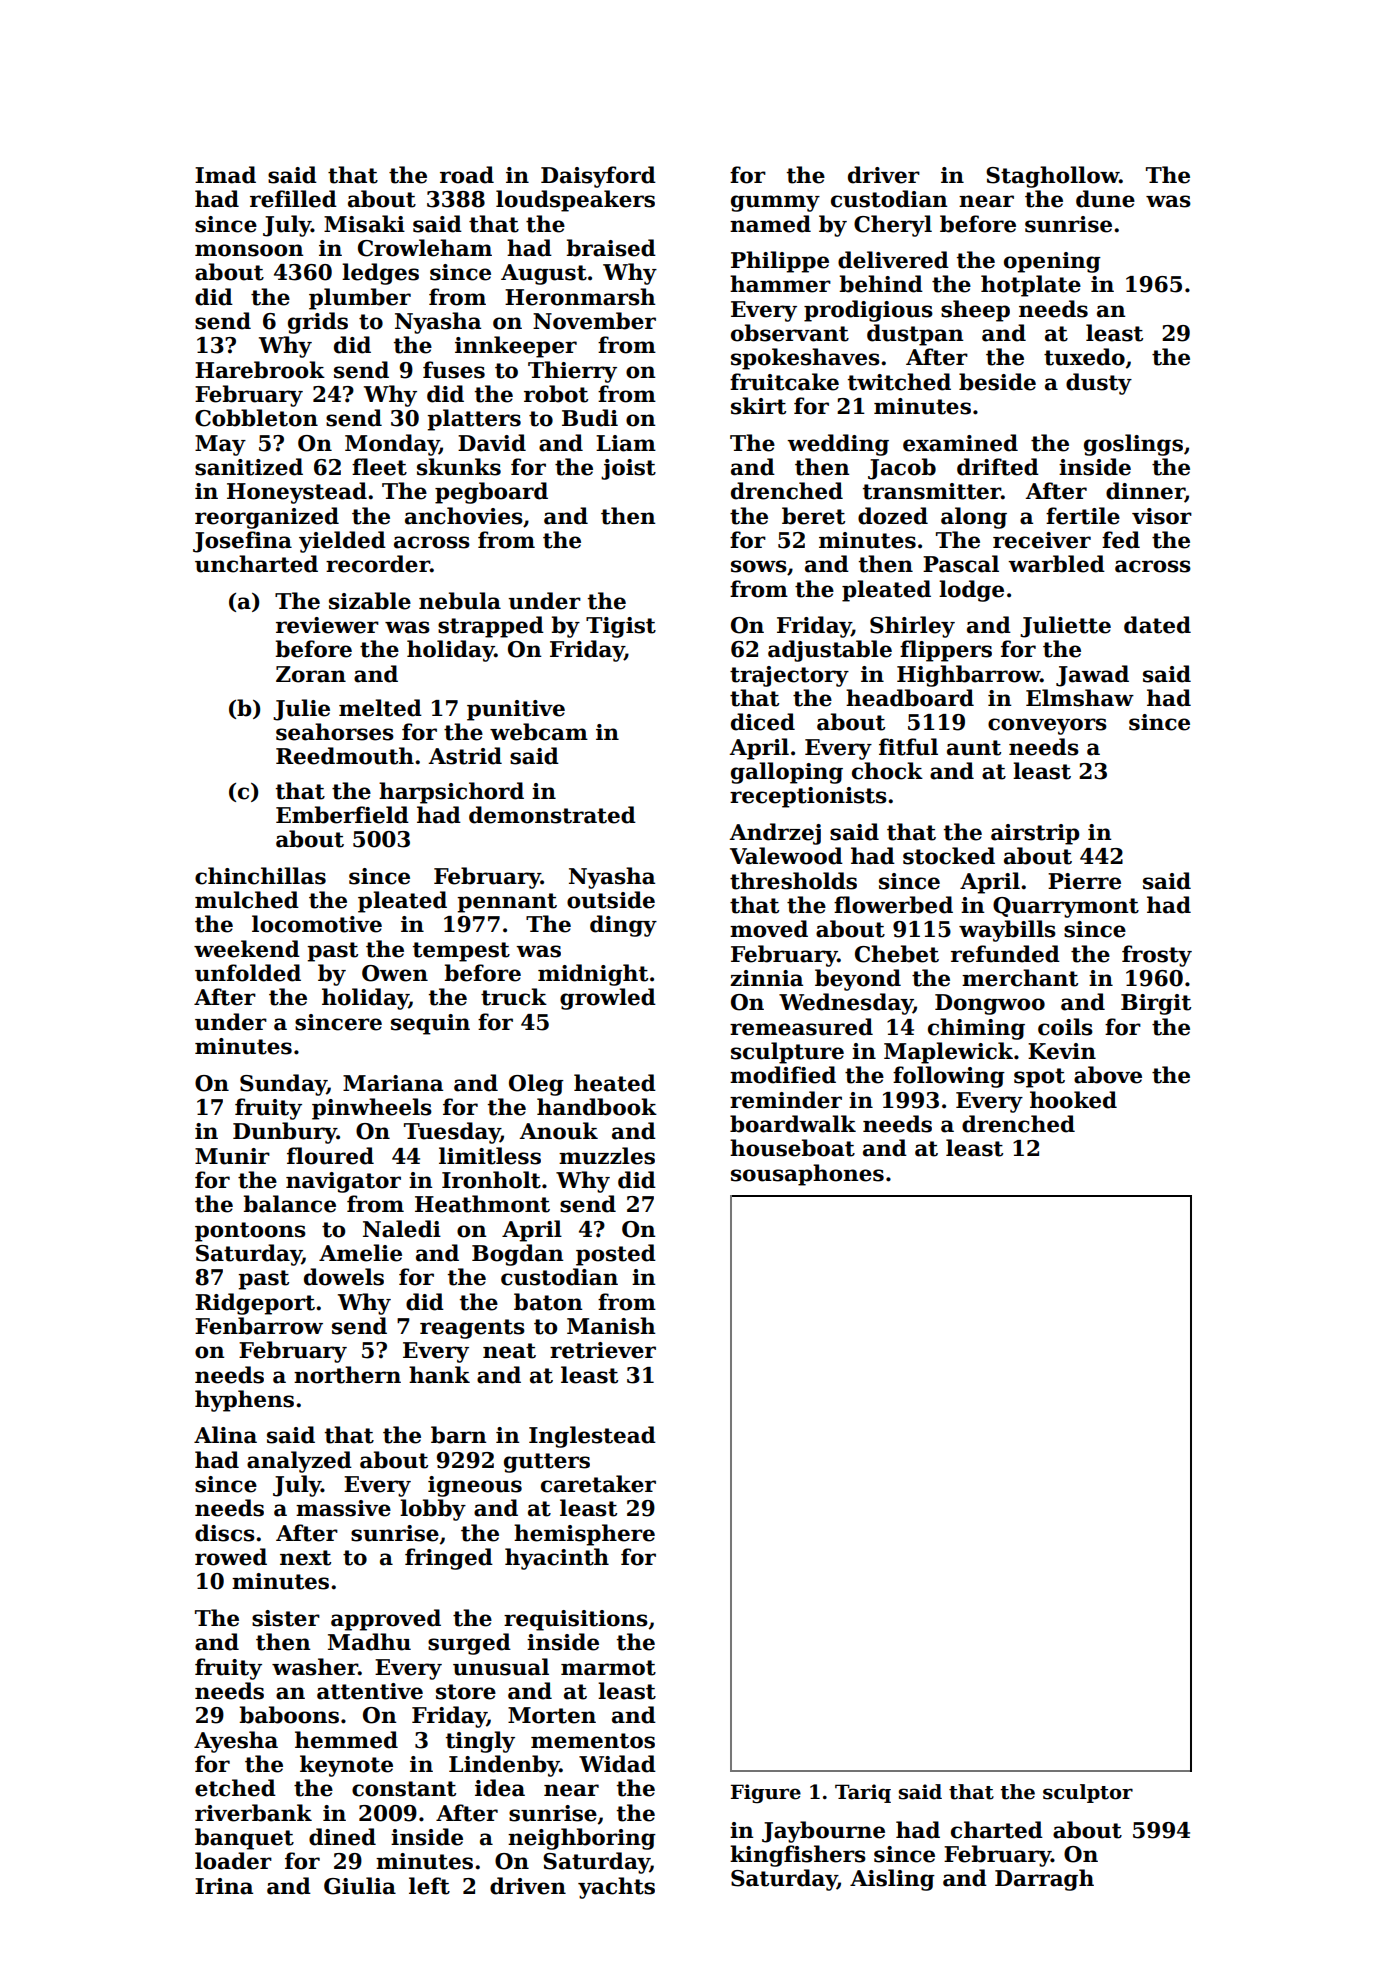 This document has height=1969, width=1386. What do you see at coordinates (539, 732) in the document?
I see `webcam` at bounding box center [539, 732].
